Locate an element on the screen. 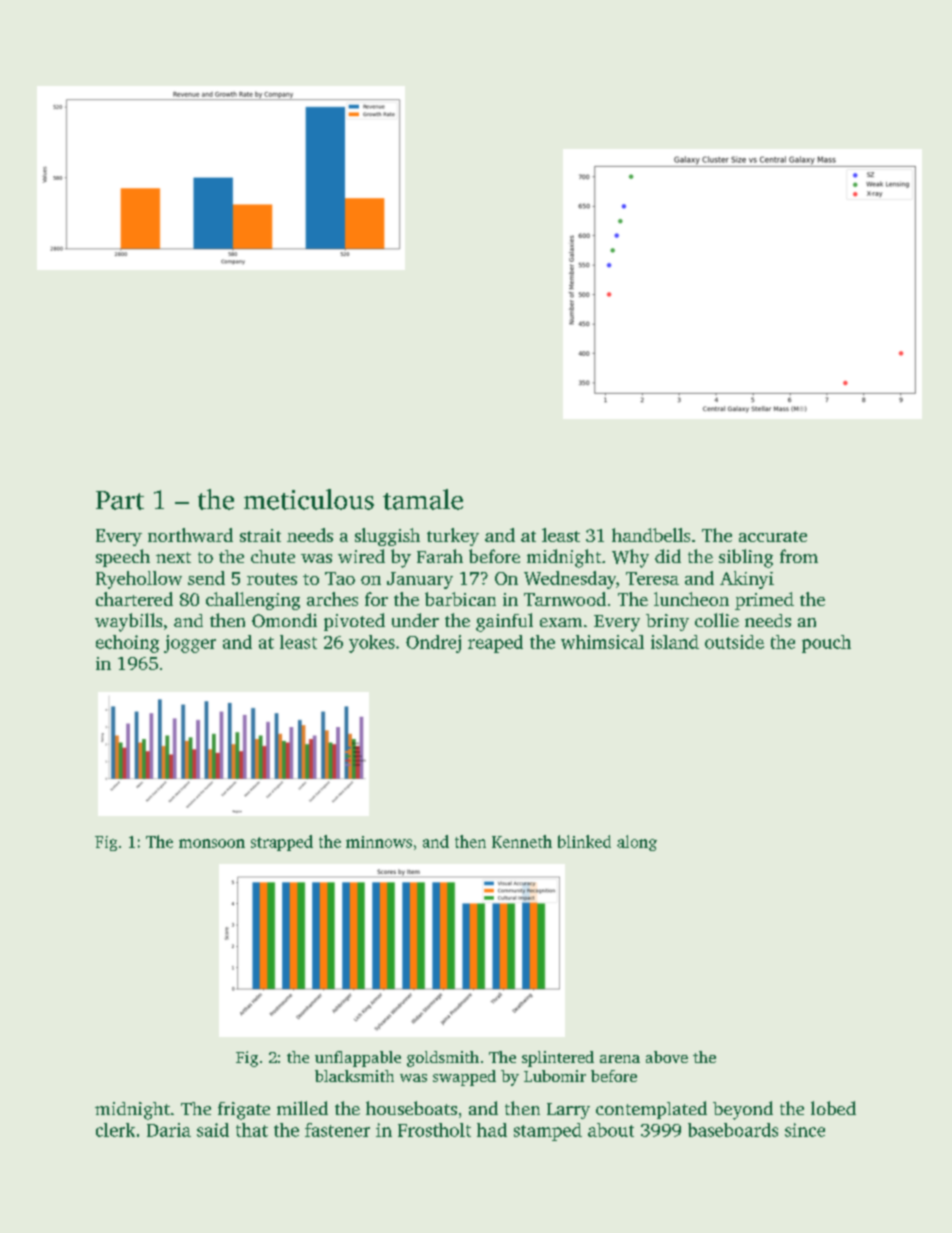 This screenshot has width=952, height=1233. jogger is located at coordinates (190, 644).
